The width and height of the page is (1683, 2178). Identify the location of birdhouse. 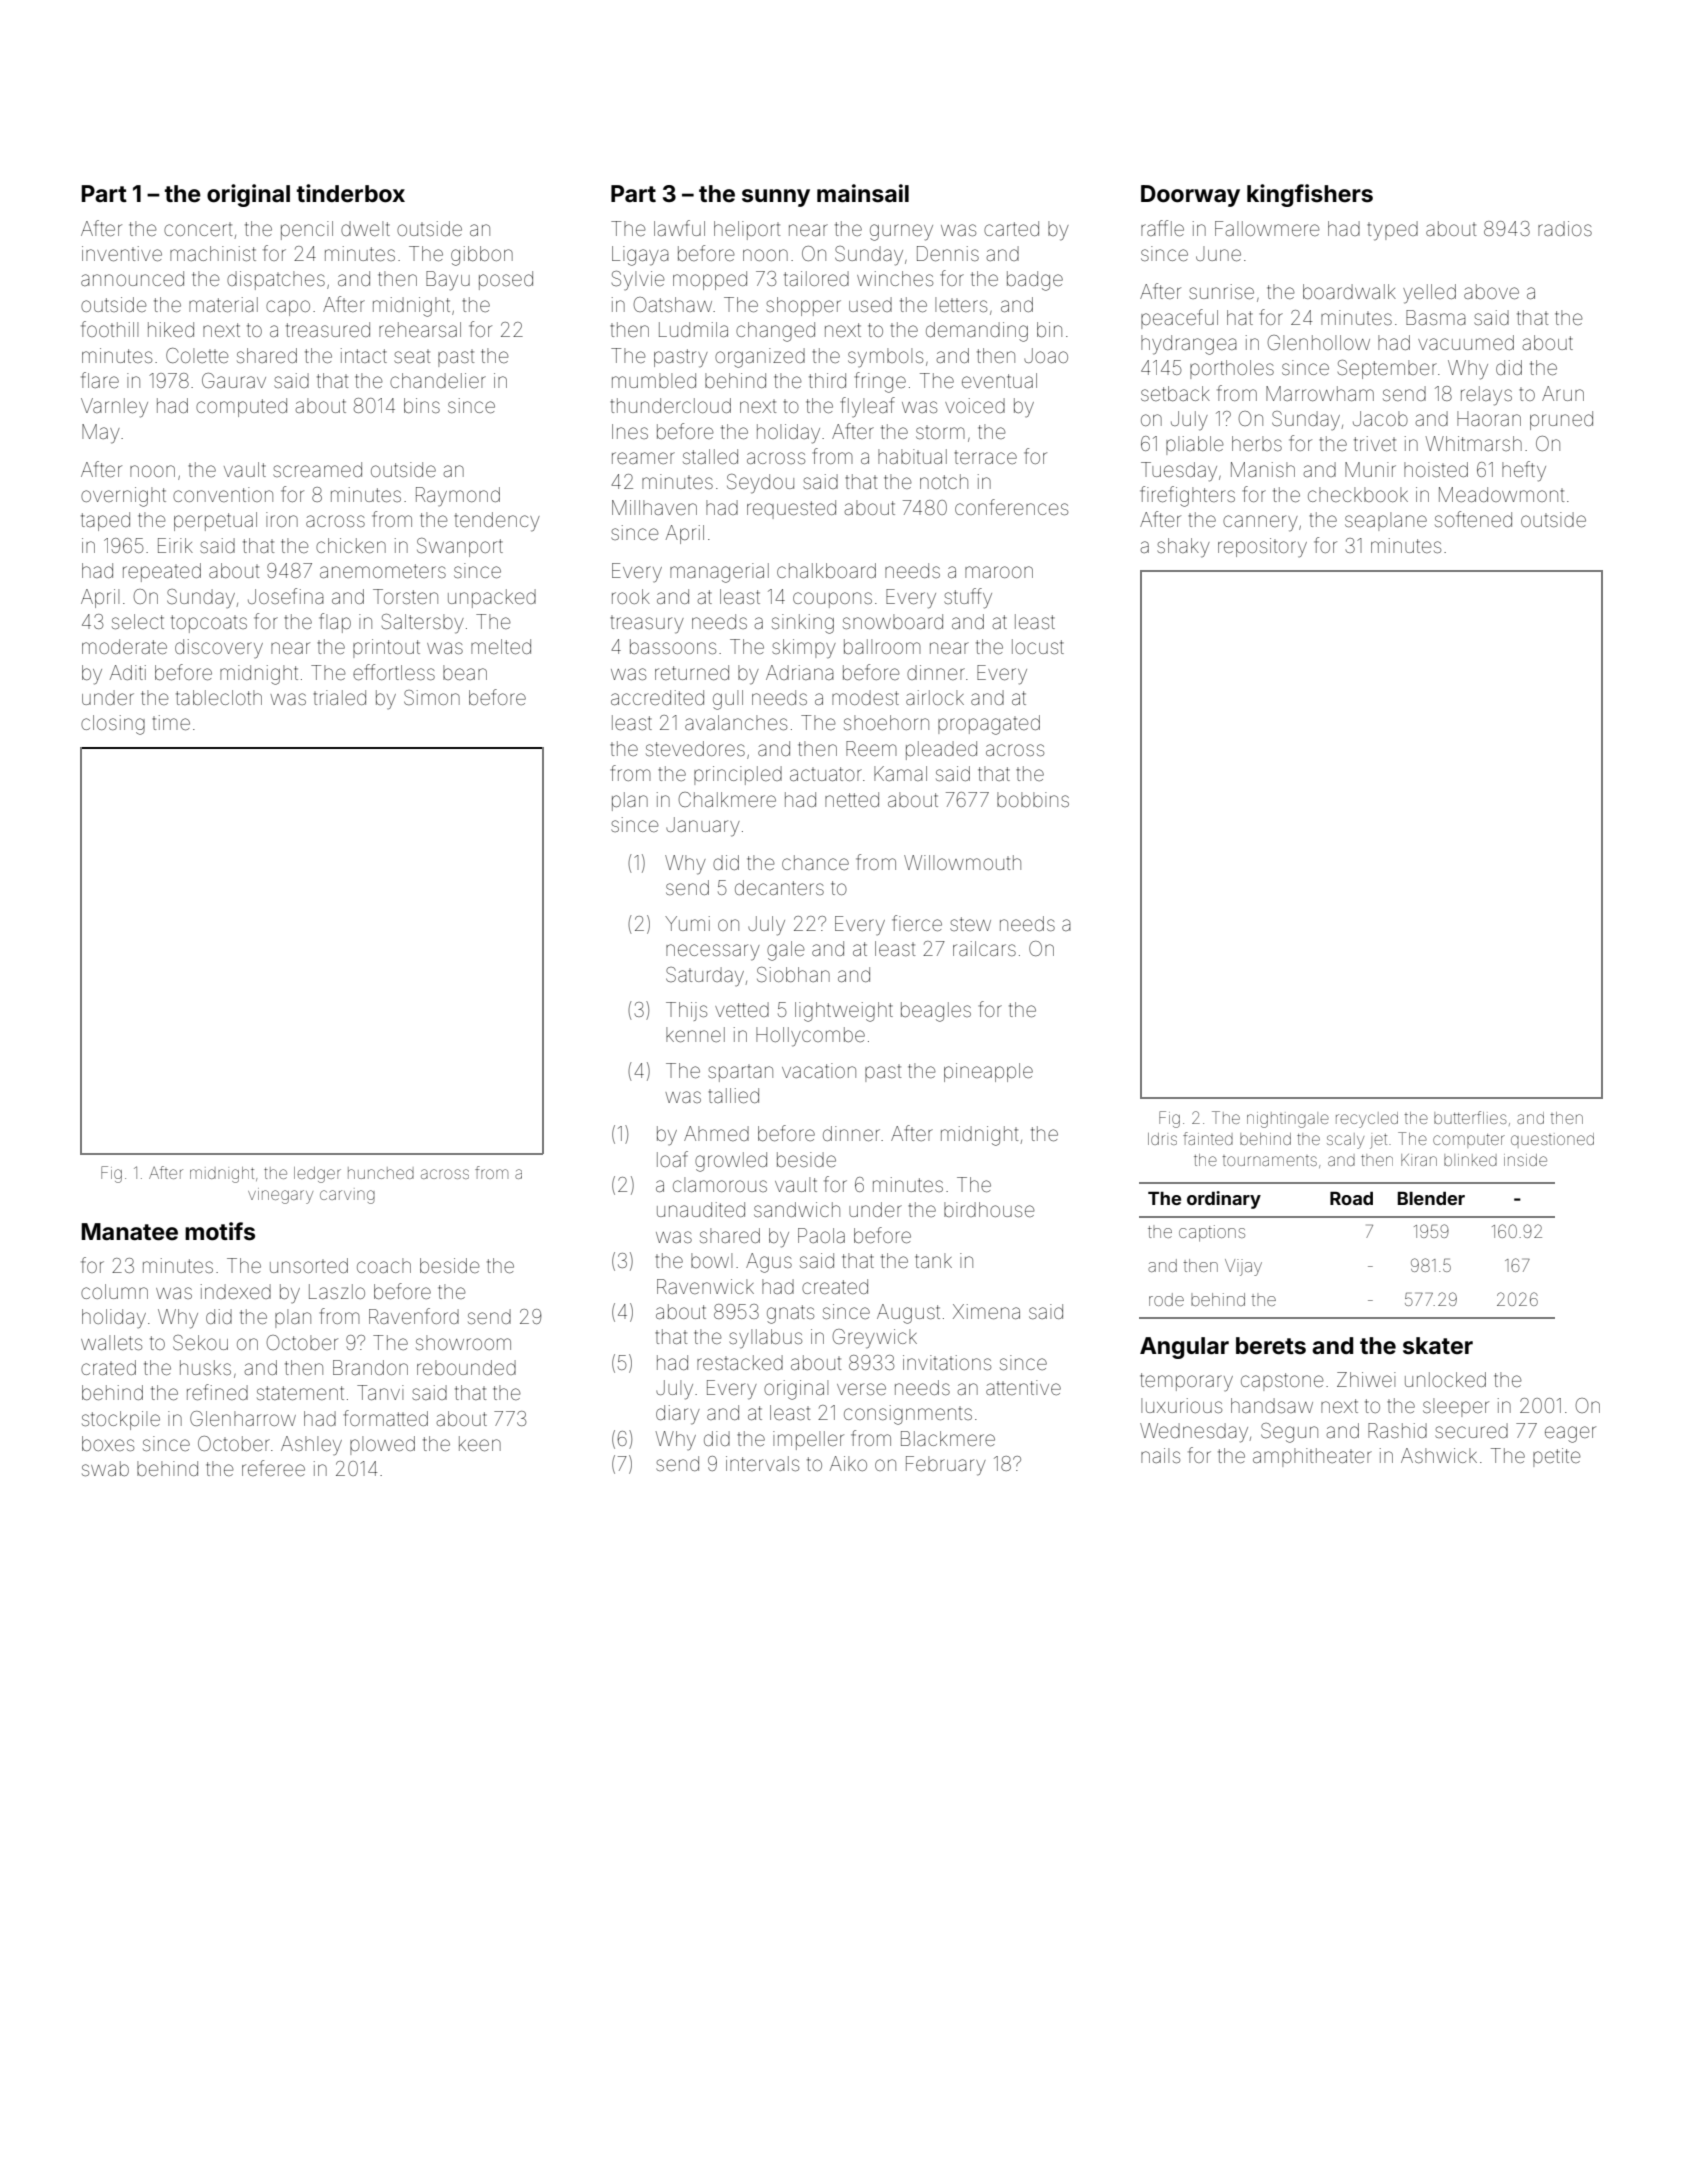
(989, 1209).
